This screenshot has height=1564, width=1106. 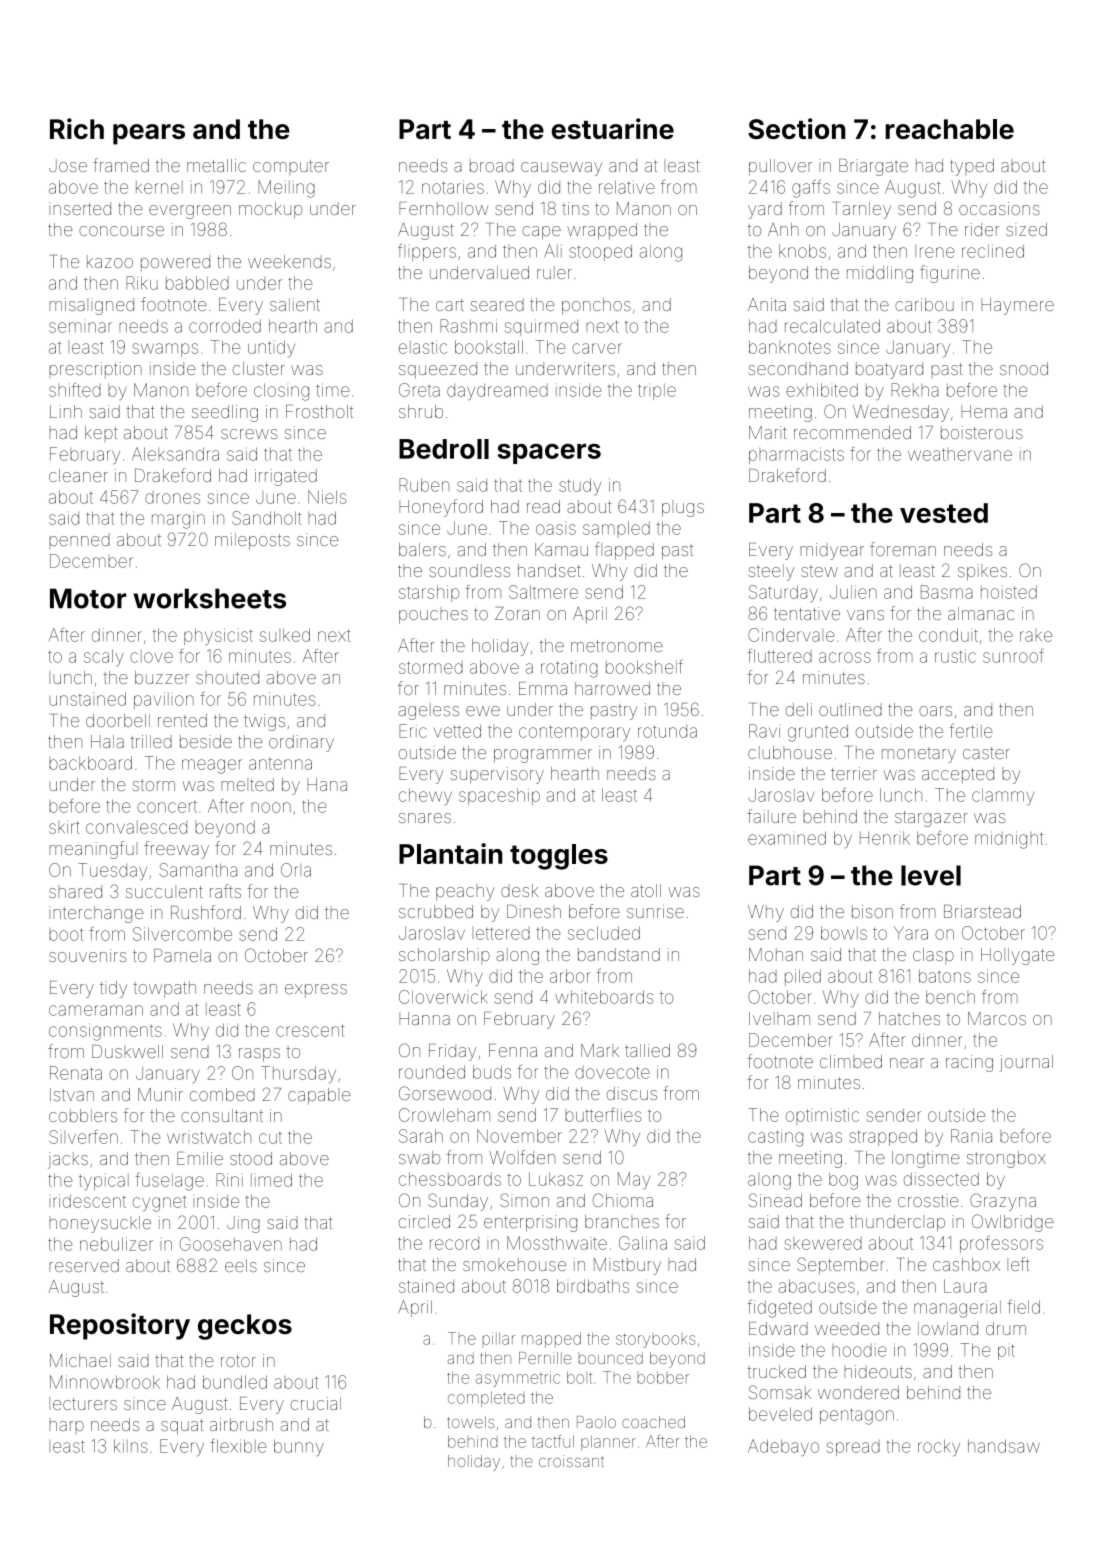 I want to click on study, so click(x=580, y=486).
